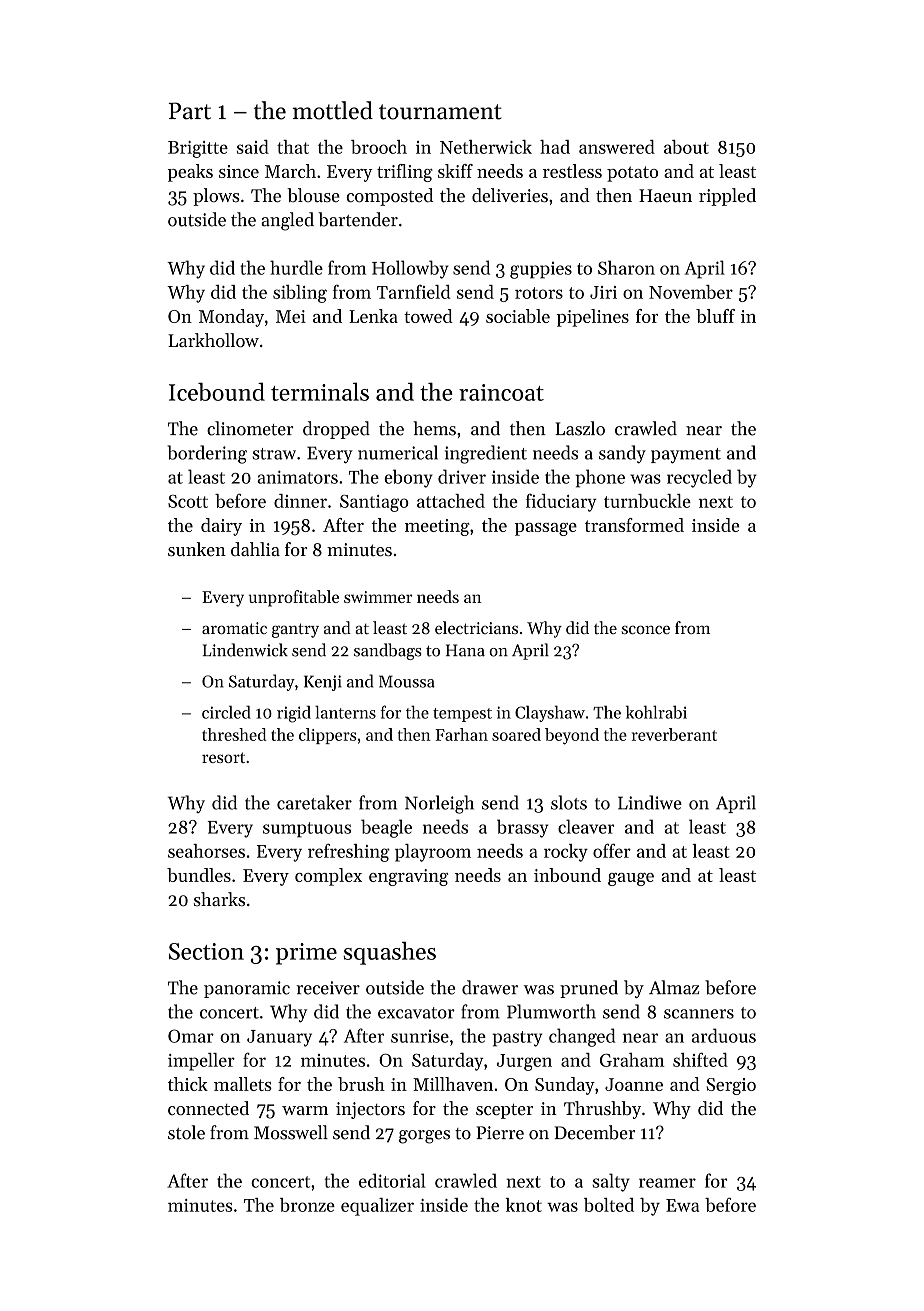 This image has height=1311, width=924. Describe the element at coordinates (686, 147) in the image. I see `about` at that location.
